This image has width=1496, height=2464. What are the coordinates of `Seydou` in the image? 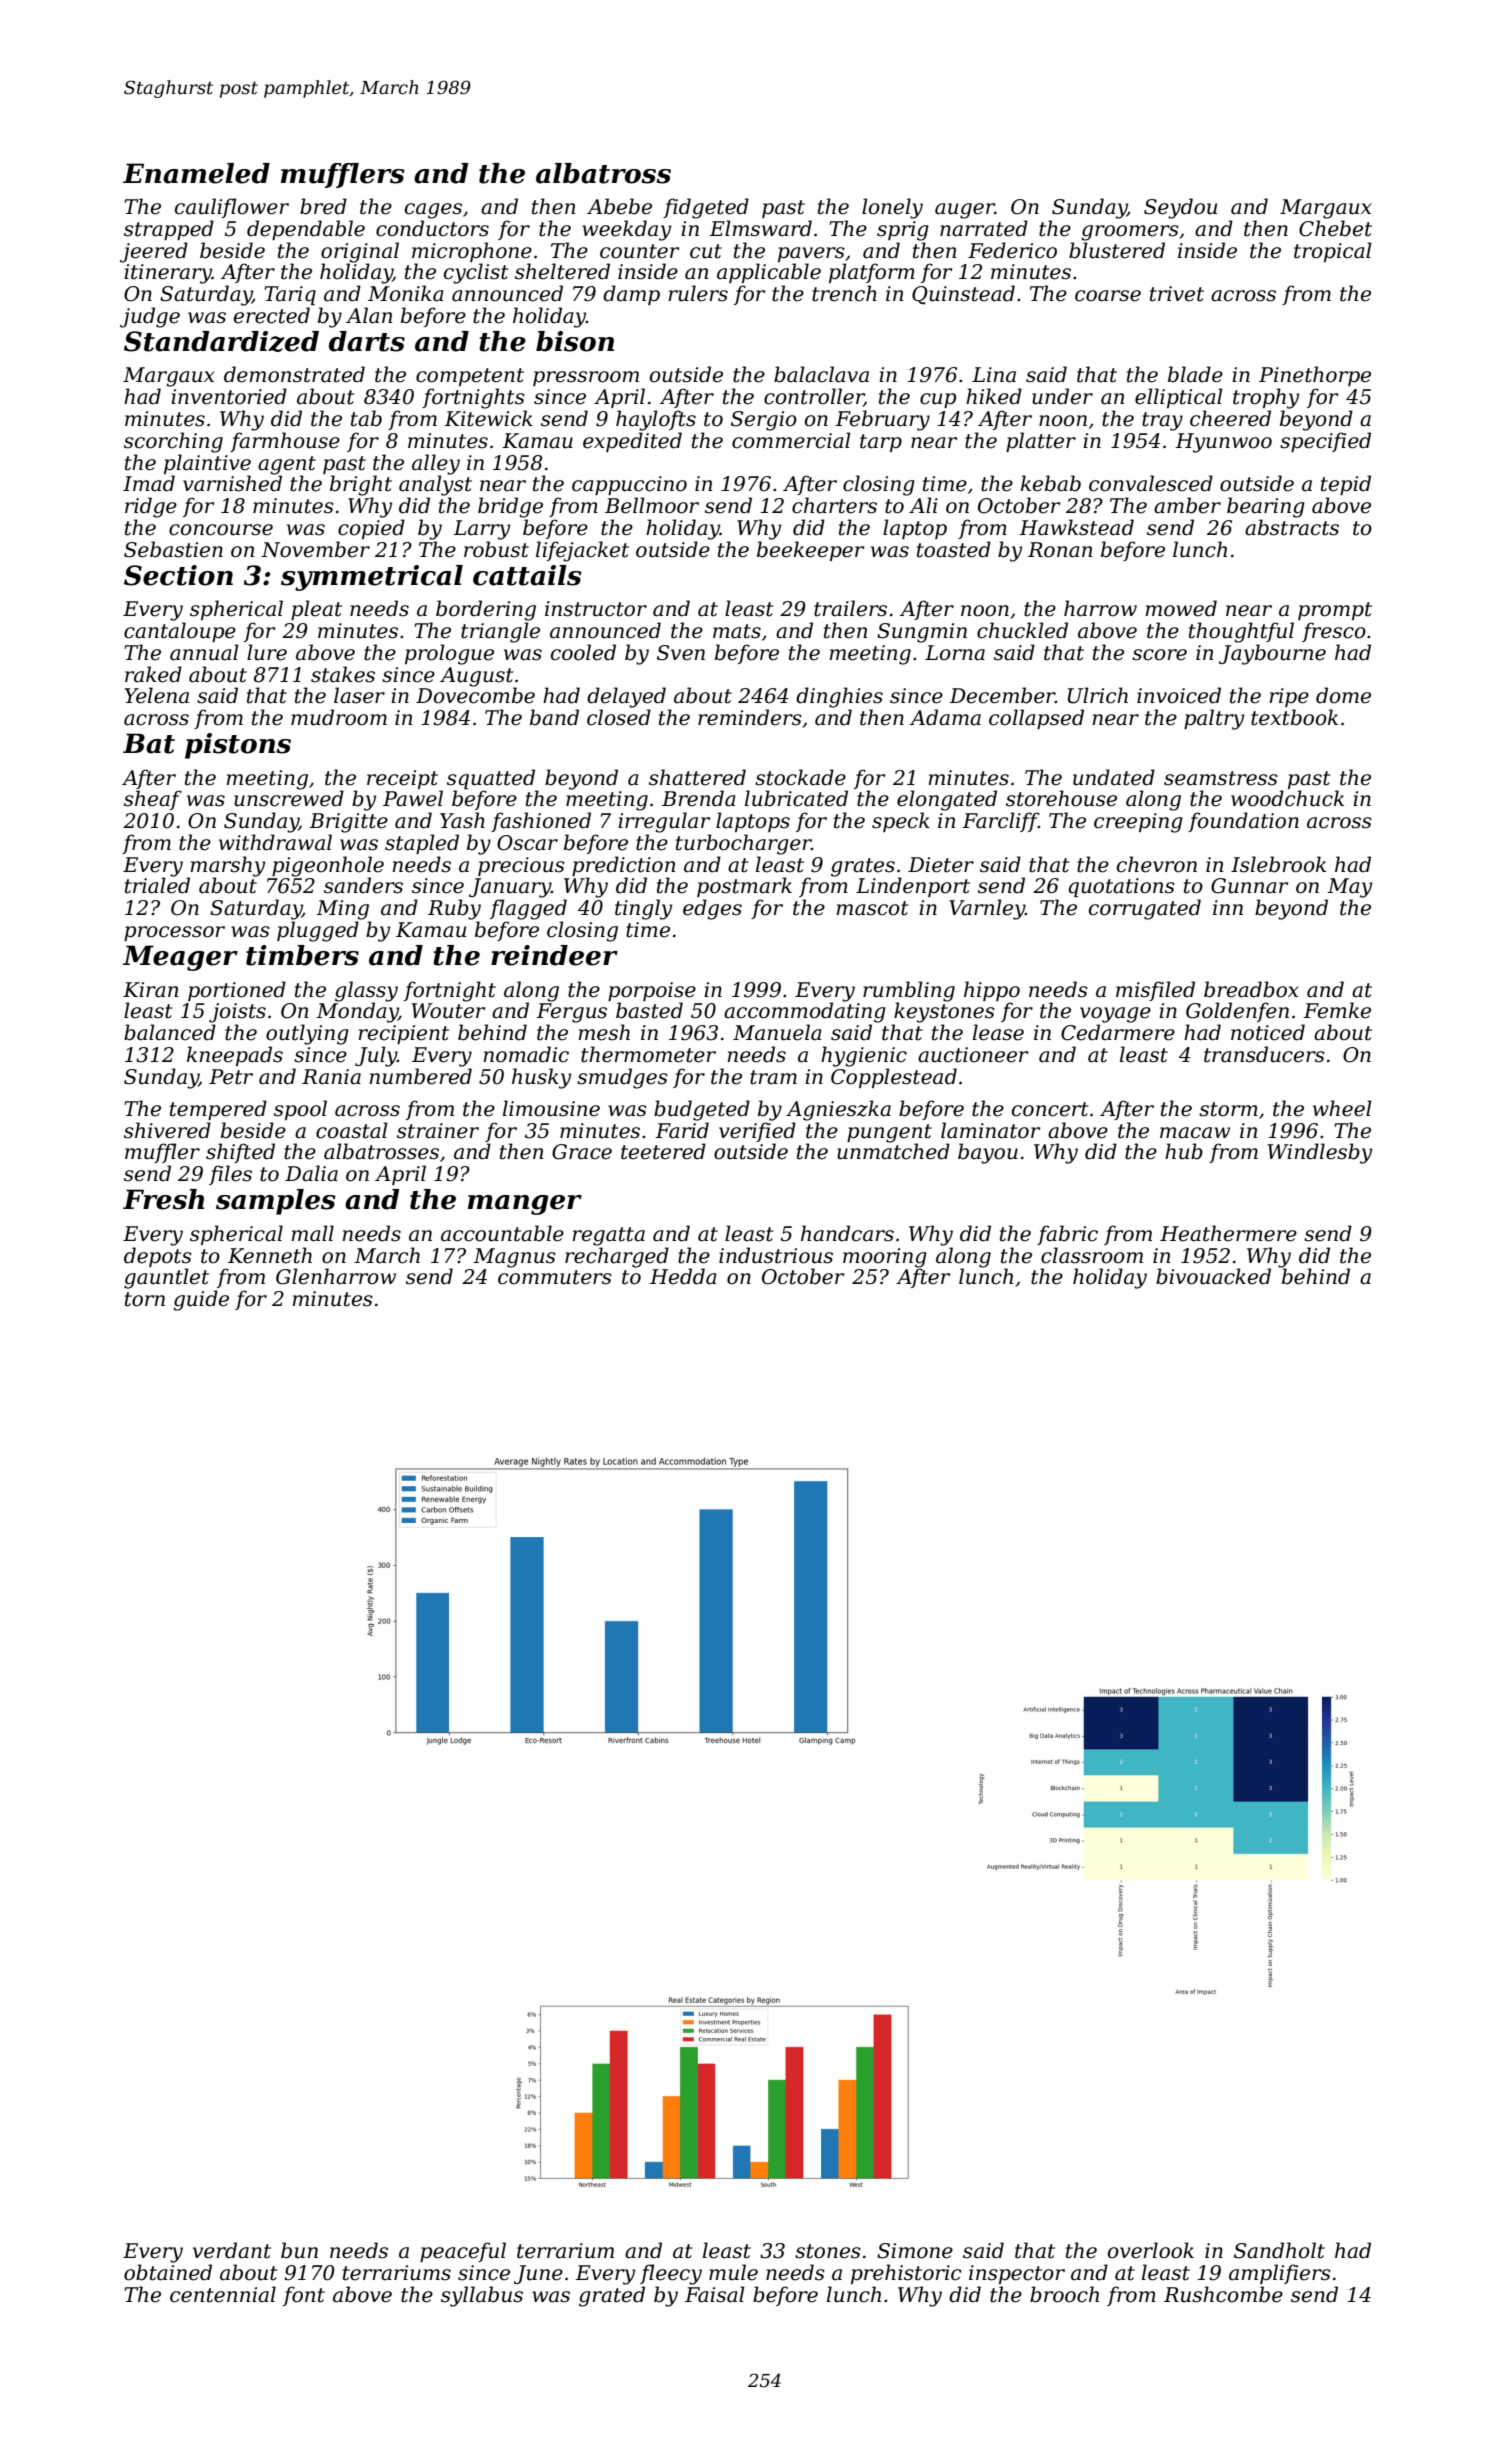 It's located at (1180, 208).
